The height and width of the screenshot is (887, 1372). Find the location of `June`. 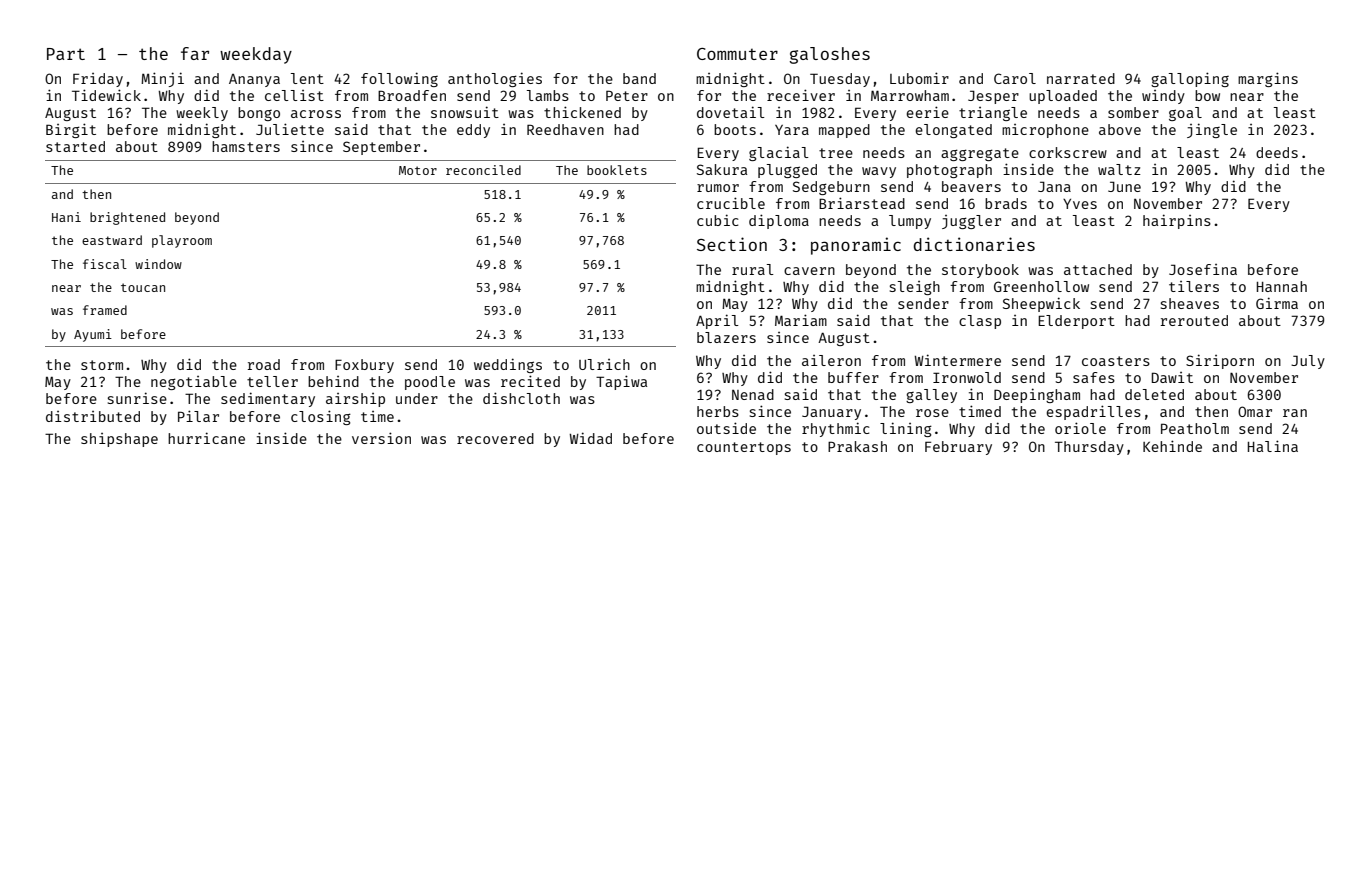

June is located at coordinates (1124, 186).
